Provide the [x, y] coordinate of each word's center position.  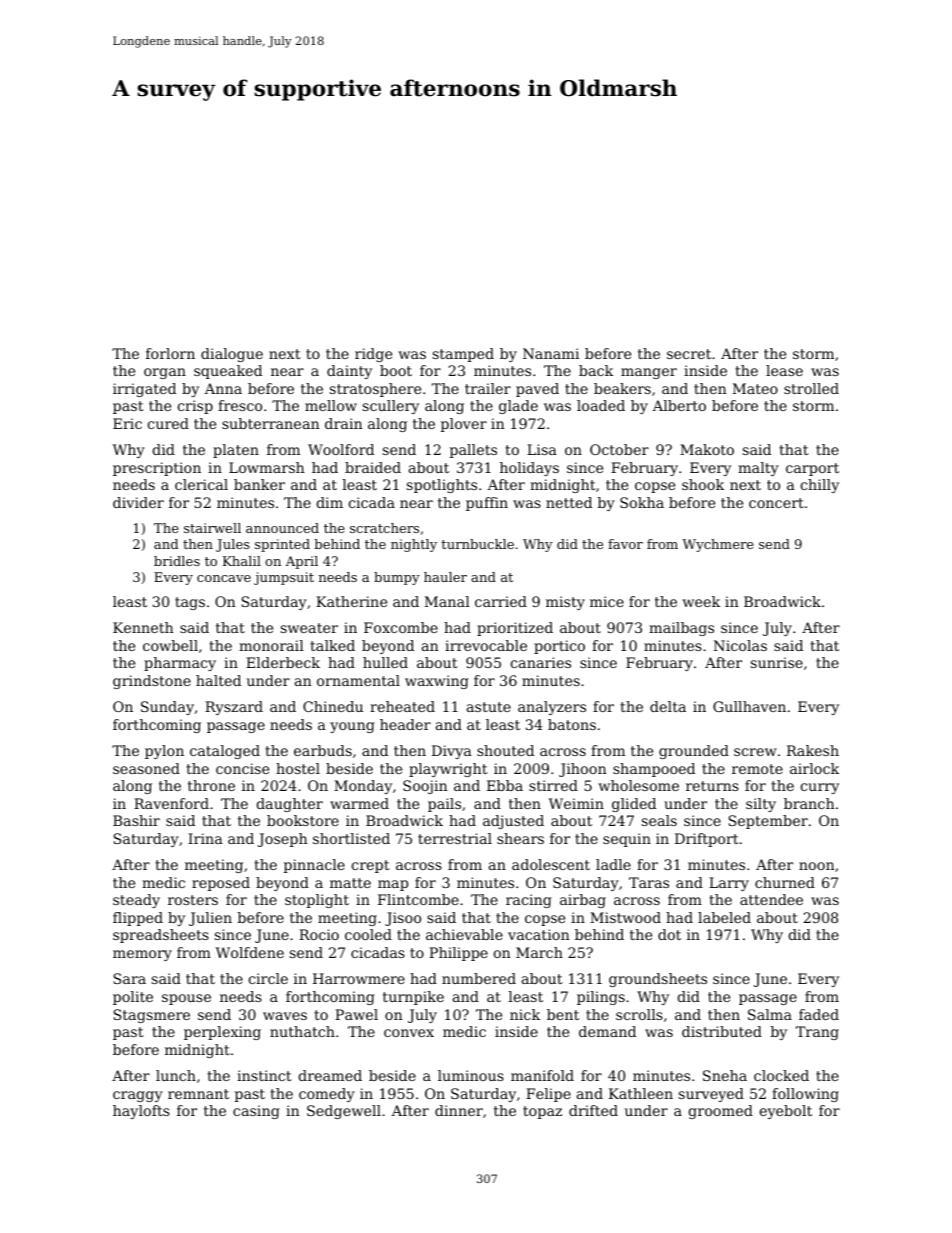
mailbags [681, 629]
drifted [593, 1110]
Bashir [136, 820]
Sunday [167, 708]
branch [809, 803]
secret [689, 354]
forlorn [170, 353]
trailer [488, 388]
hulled [385, 662]
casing [256, 1112]
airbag [583, 901]
